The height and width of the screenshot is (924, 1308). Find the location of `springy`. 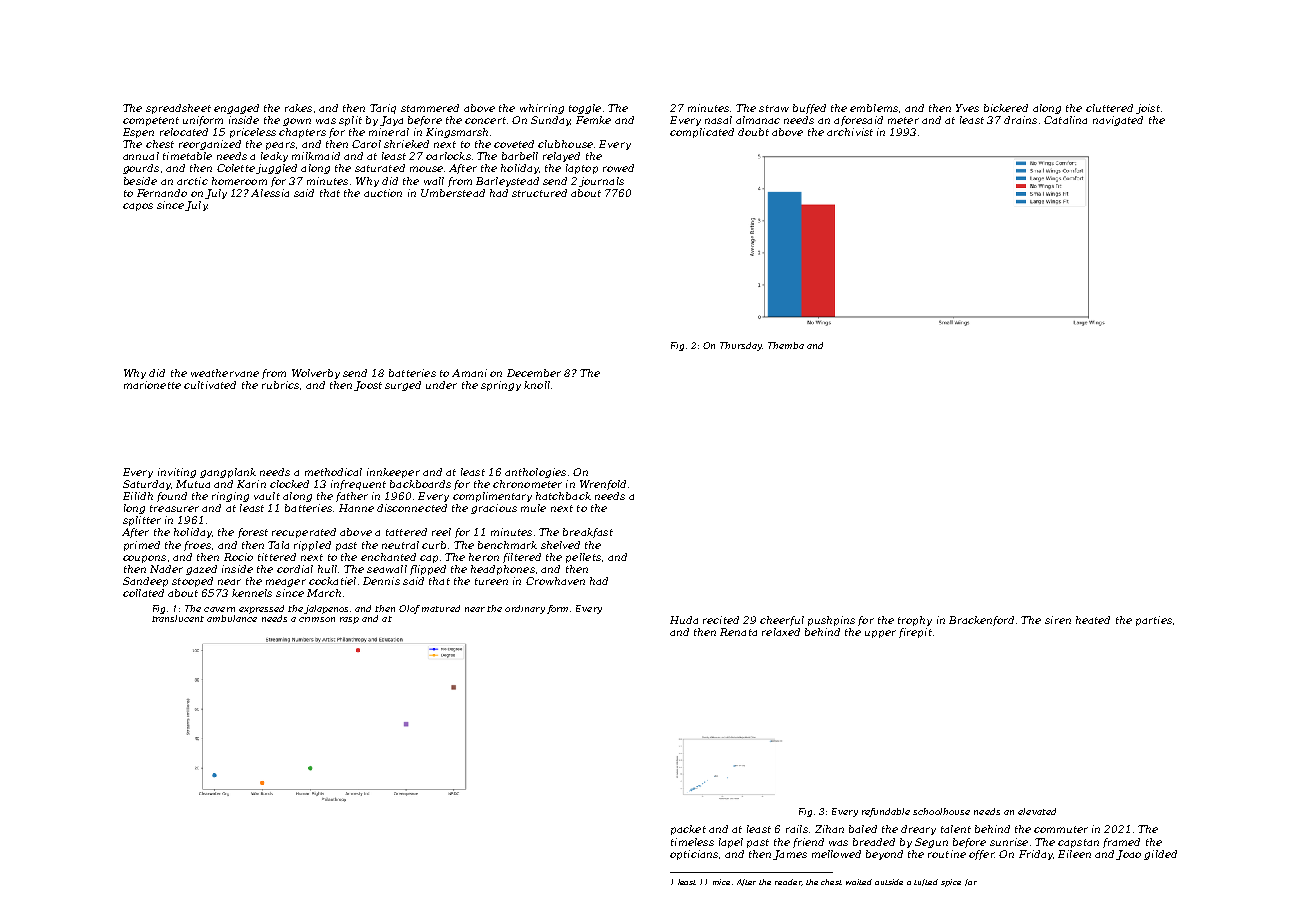

springy is located at coordinates (501, 386).
